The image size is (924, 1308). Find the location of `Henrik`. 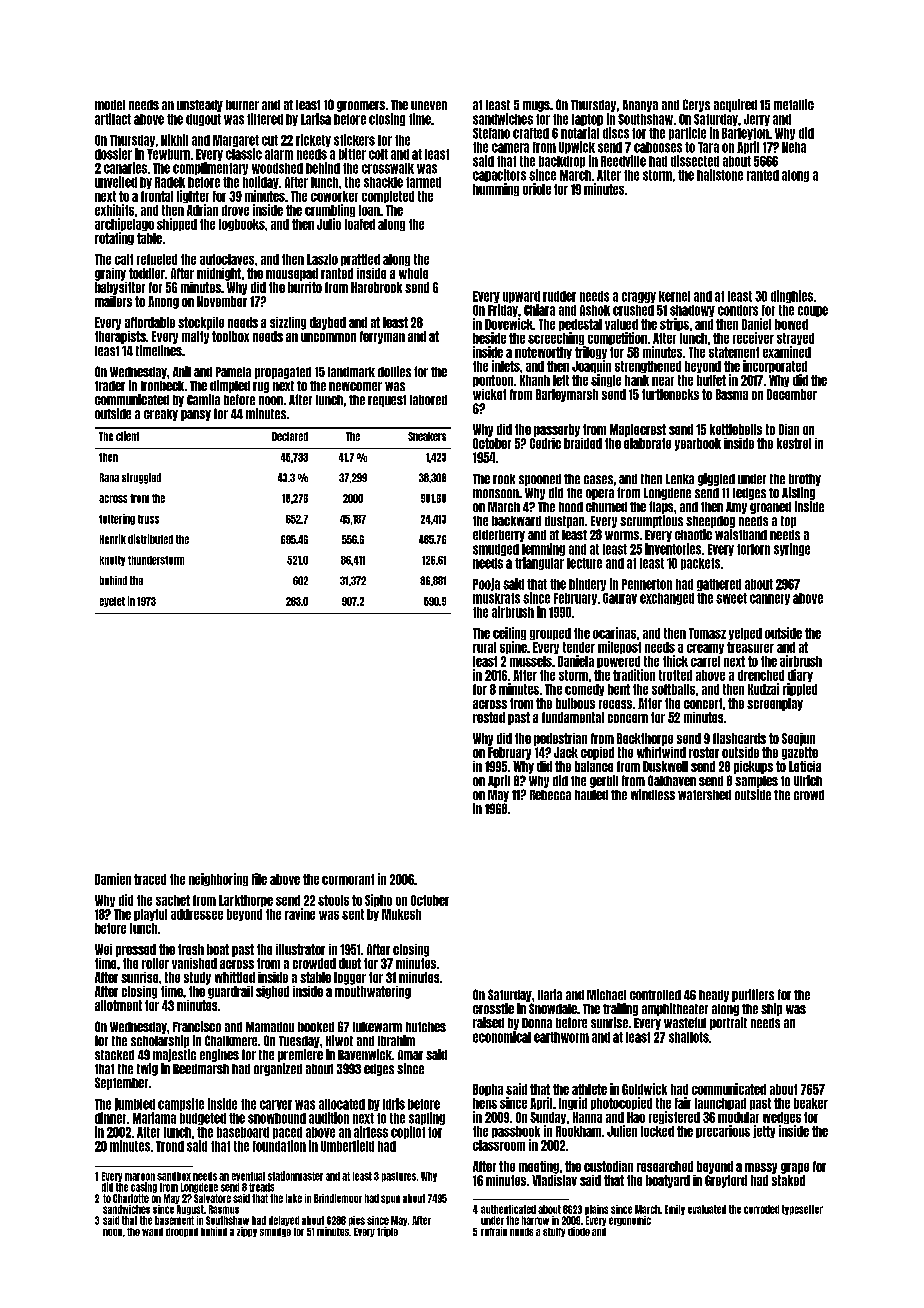

Henrik is located at coordinates (113, 539).
